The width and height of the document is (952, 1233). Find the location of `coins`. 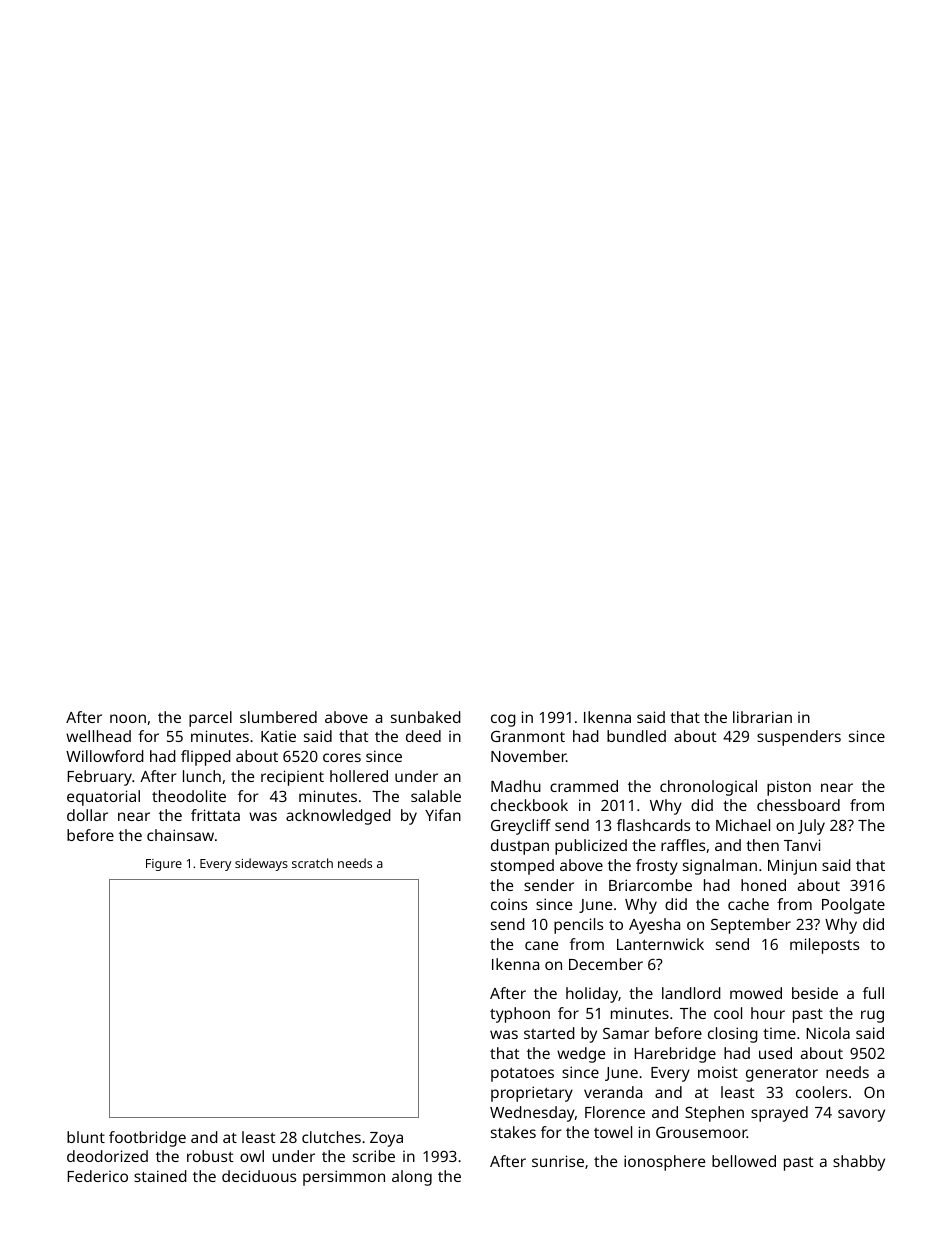

coins is located at coordinates (509, 904).
